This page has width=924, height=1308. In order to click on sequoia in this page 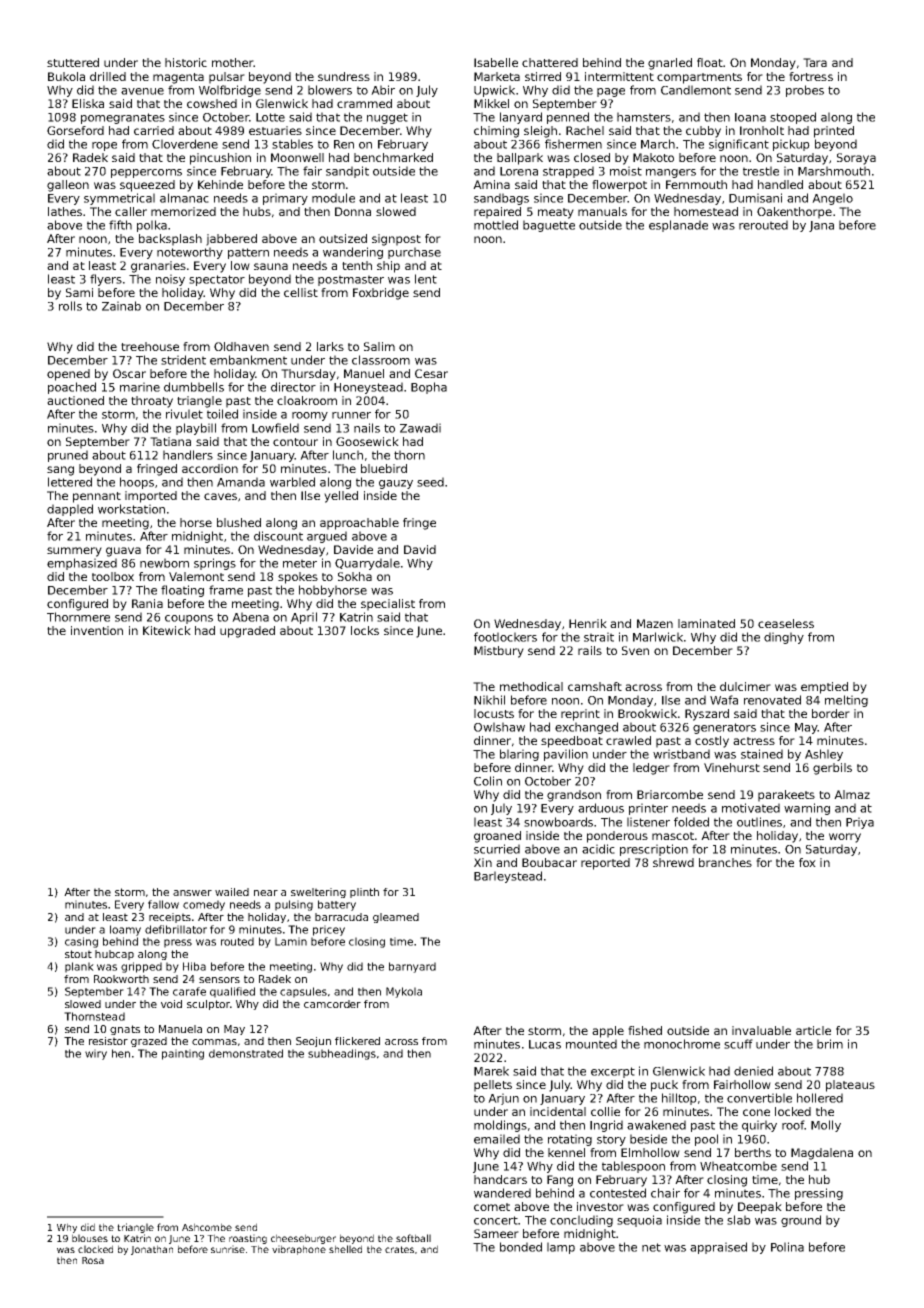, I will do `click(639, 1221)`.
